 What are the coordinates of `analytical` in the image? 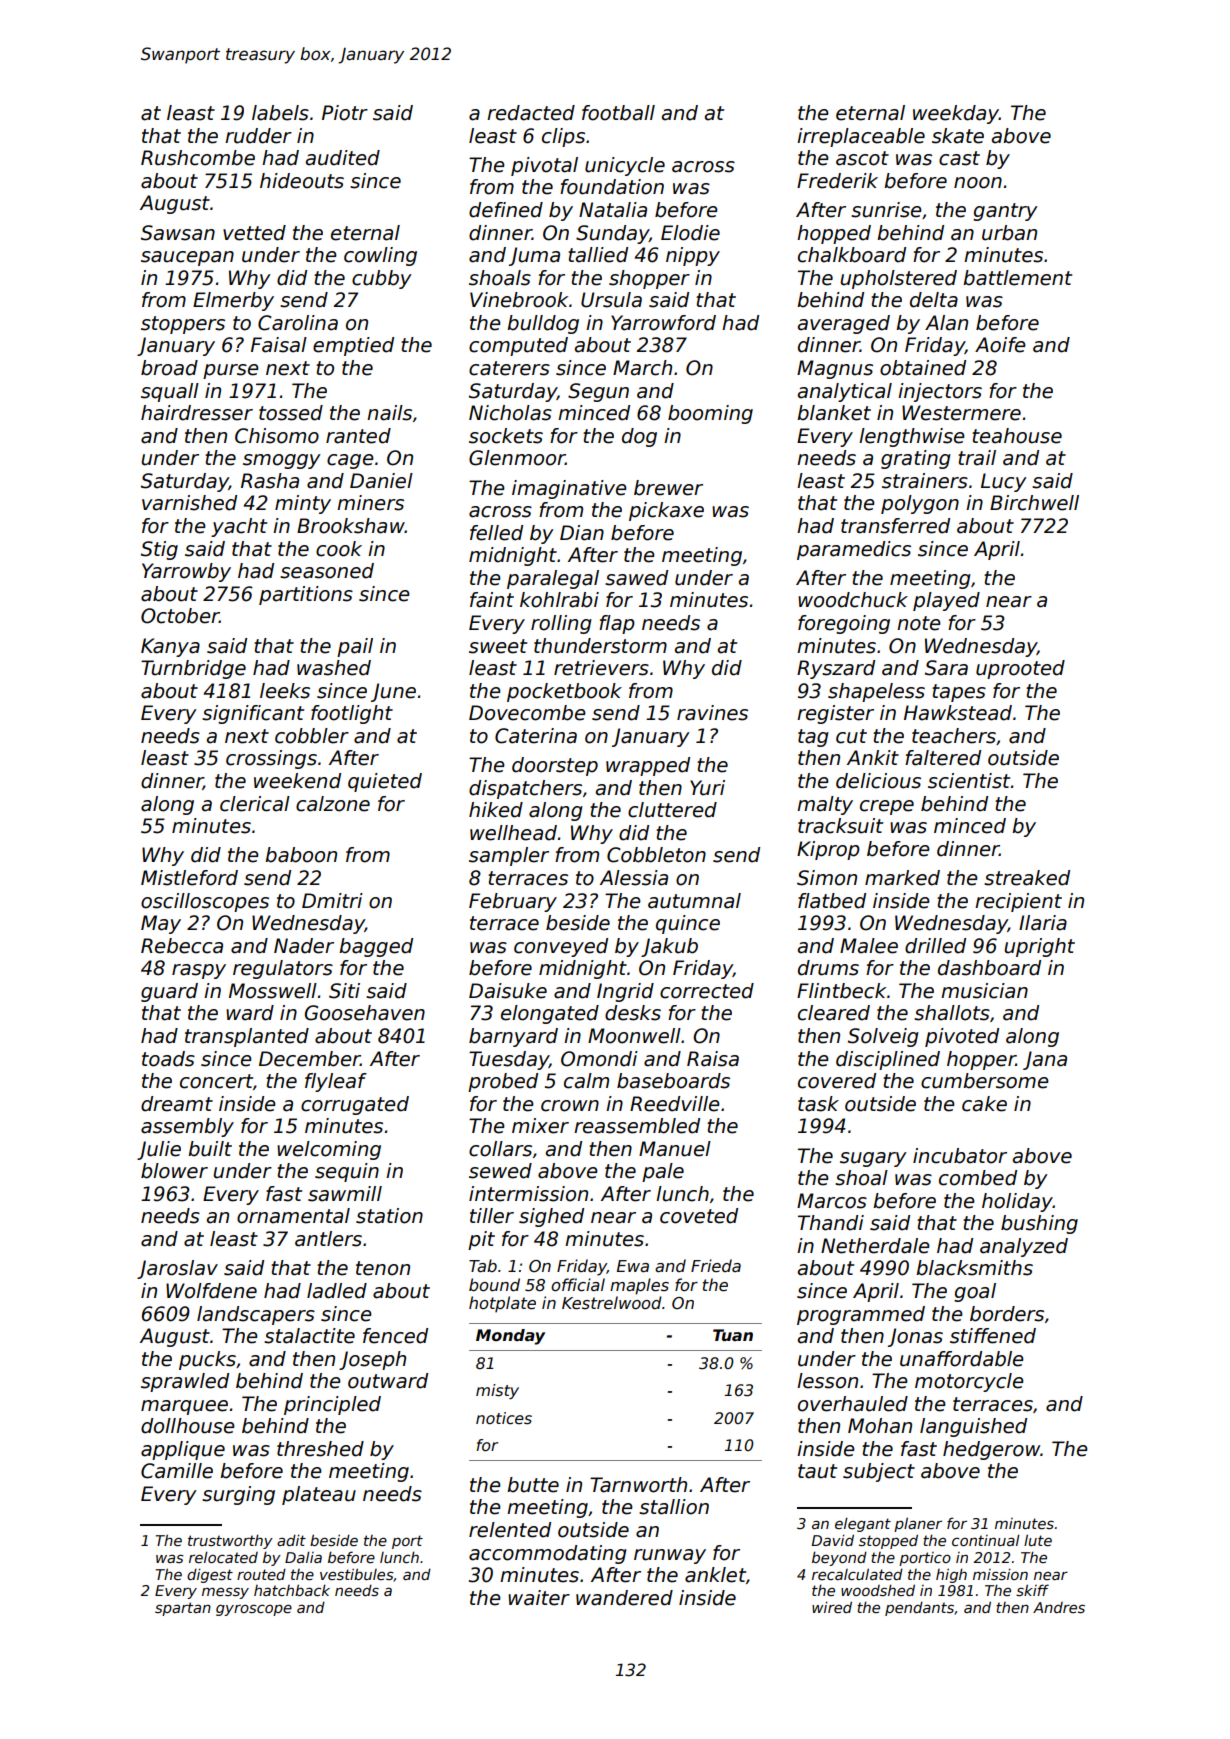 It's located at (844, 392).
